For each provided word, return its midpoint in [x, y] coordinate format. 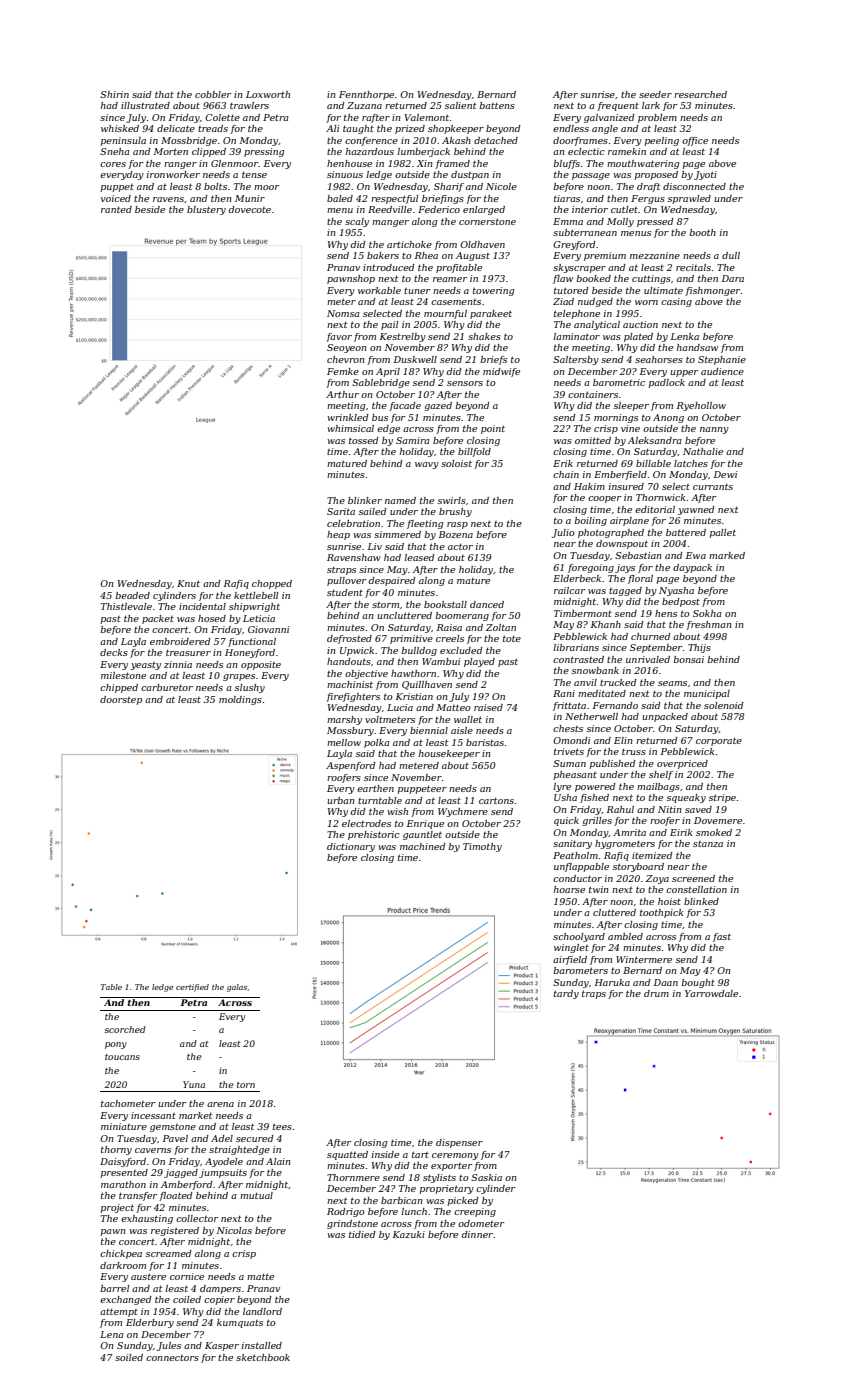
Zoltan [501, 627]
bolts [215, 186]
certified [192, 988]
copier [219, 1300]
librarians [576, 647]
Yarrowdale [711, 993]
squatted [347, 1155]
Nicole [501, 186]
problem [657, 118]
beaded [132, 595]
